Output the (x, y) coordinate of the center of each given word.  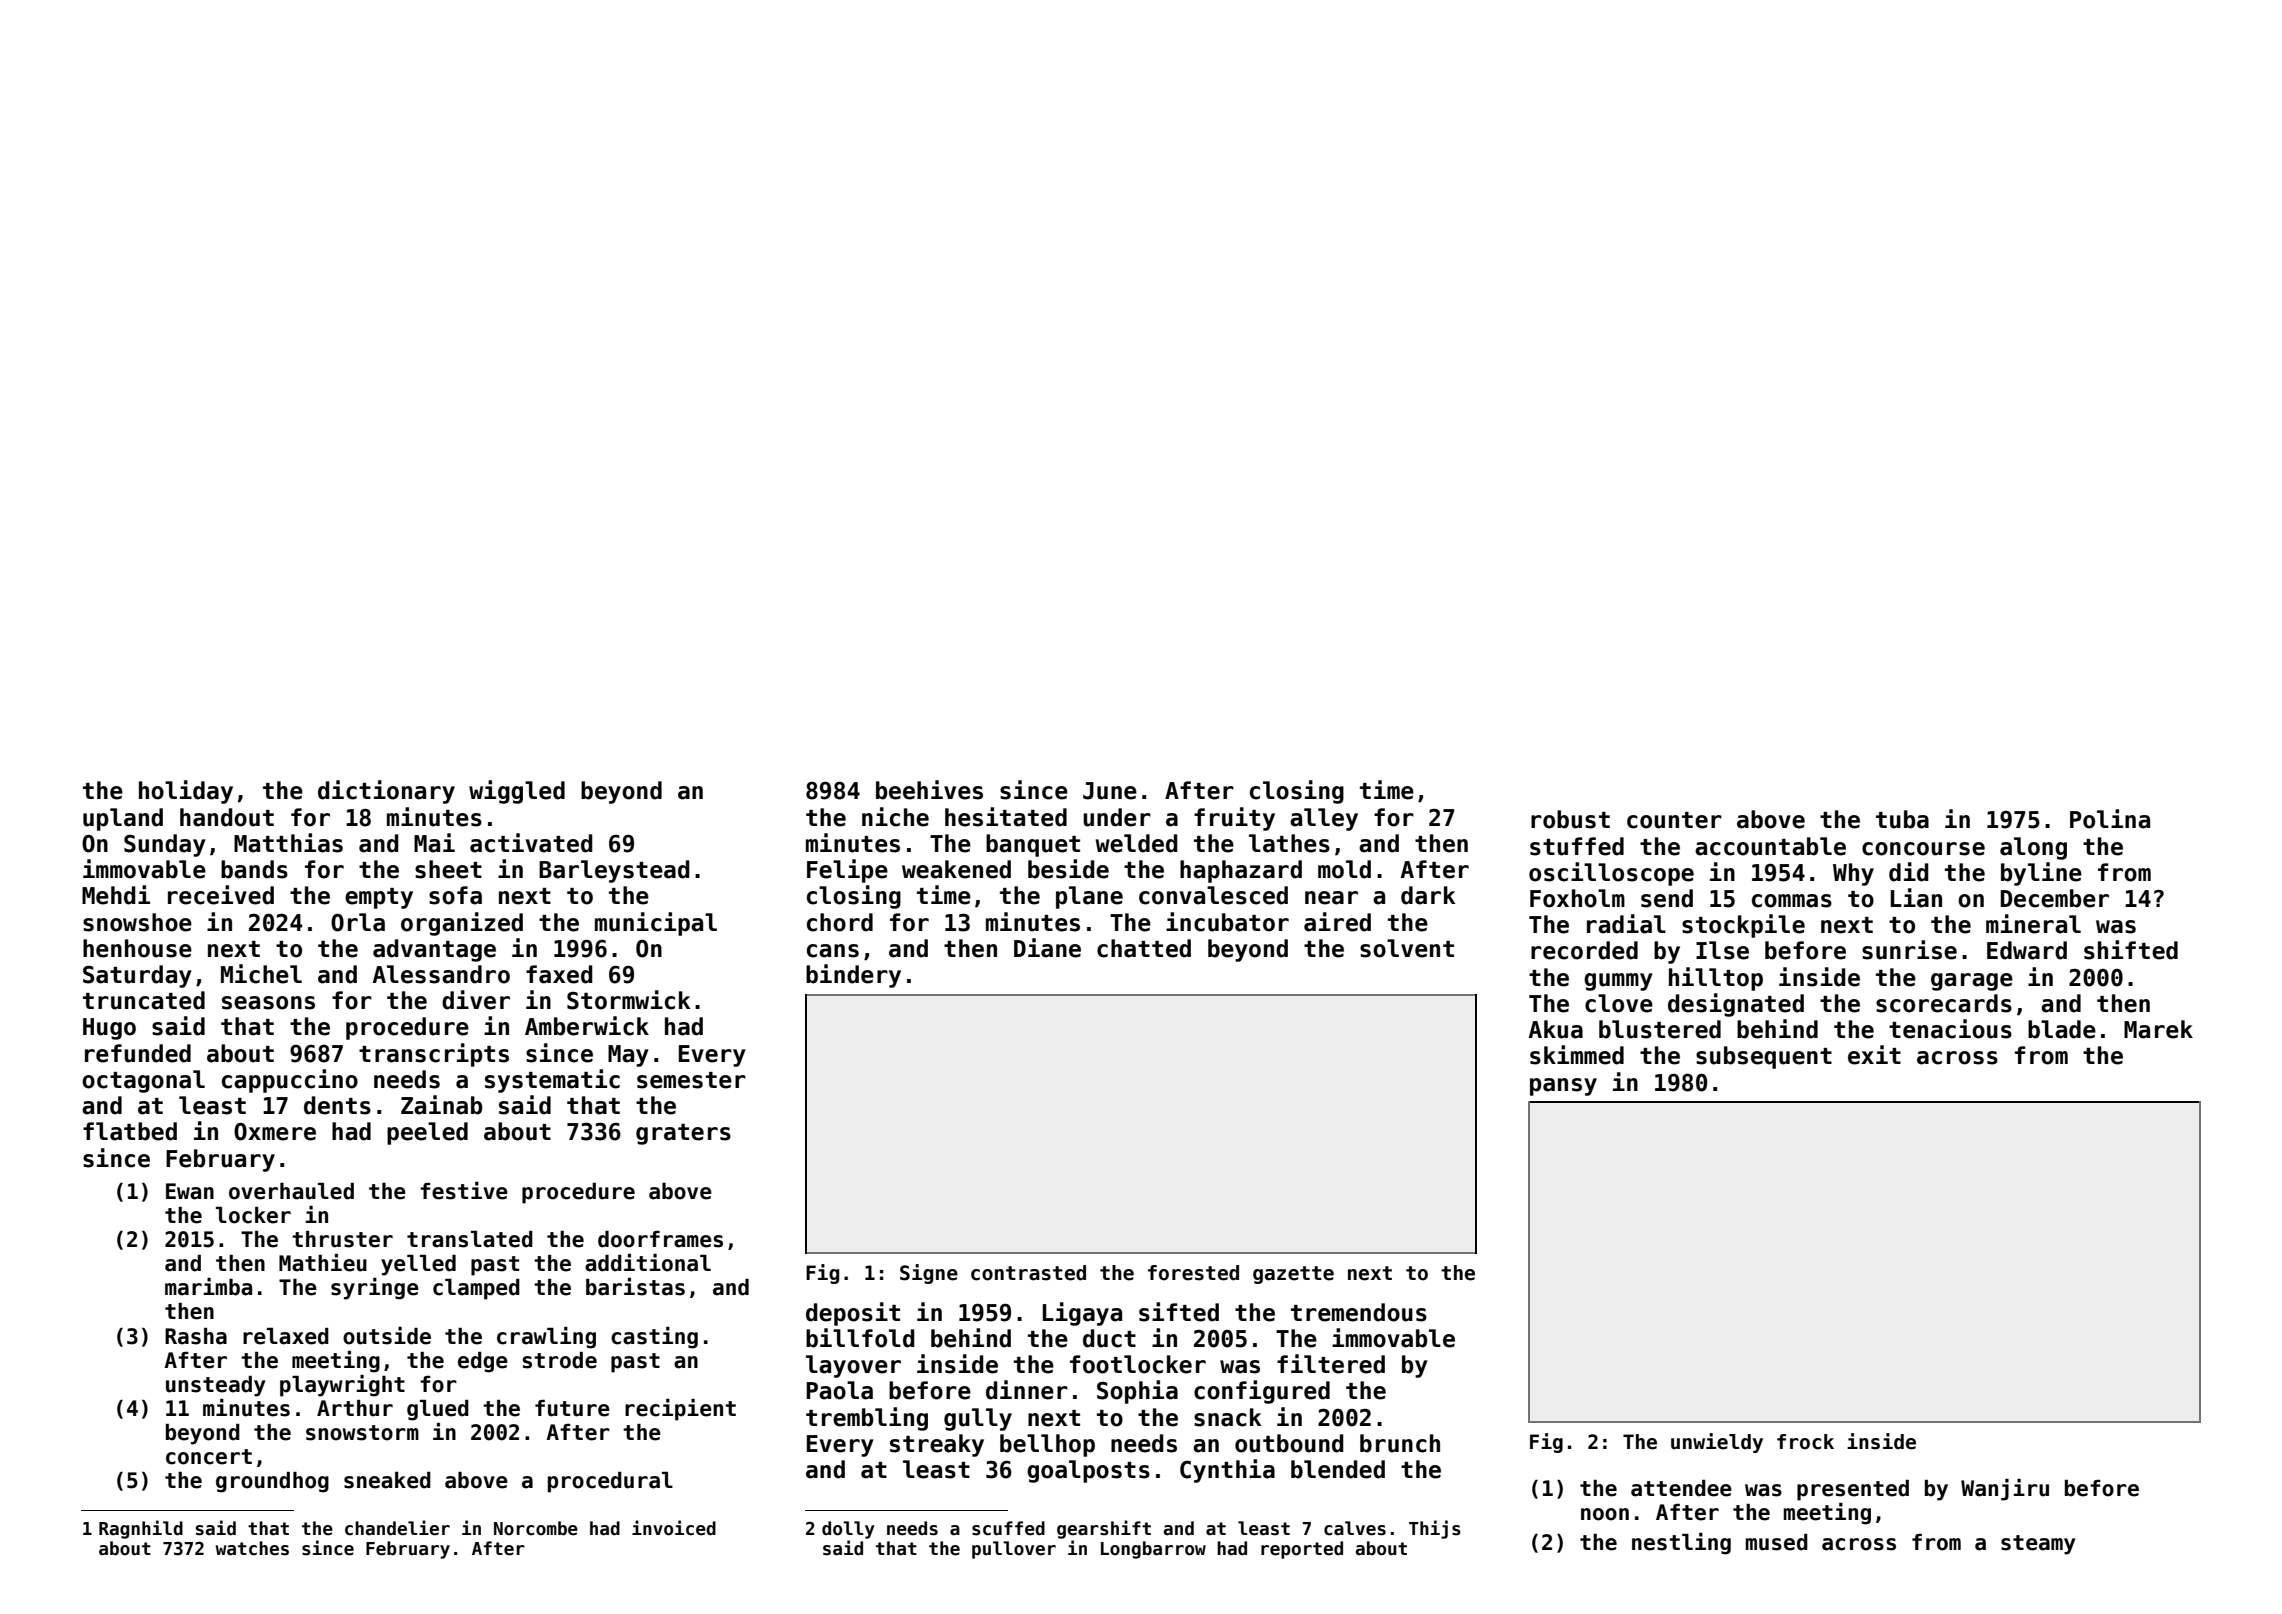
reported (1302, 1550)
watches (252, 1548)
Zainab (442, 1105)
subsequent (1764, 1057)
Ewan (190, 1191)
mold (1344, 869)
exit (1874, 1055)
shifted (2131, 950)
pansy (1563, 1087)
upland (123, 819)
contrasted (1028, 1273)
